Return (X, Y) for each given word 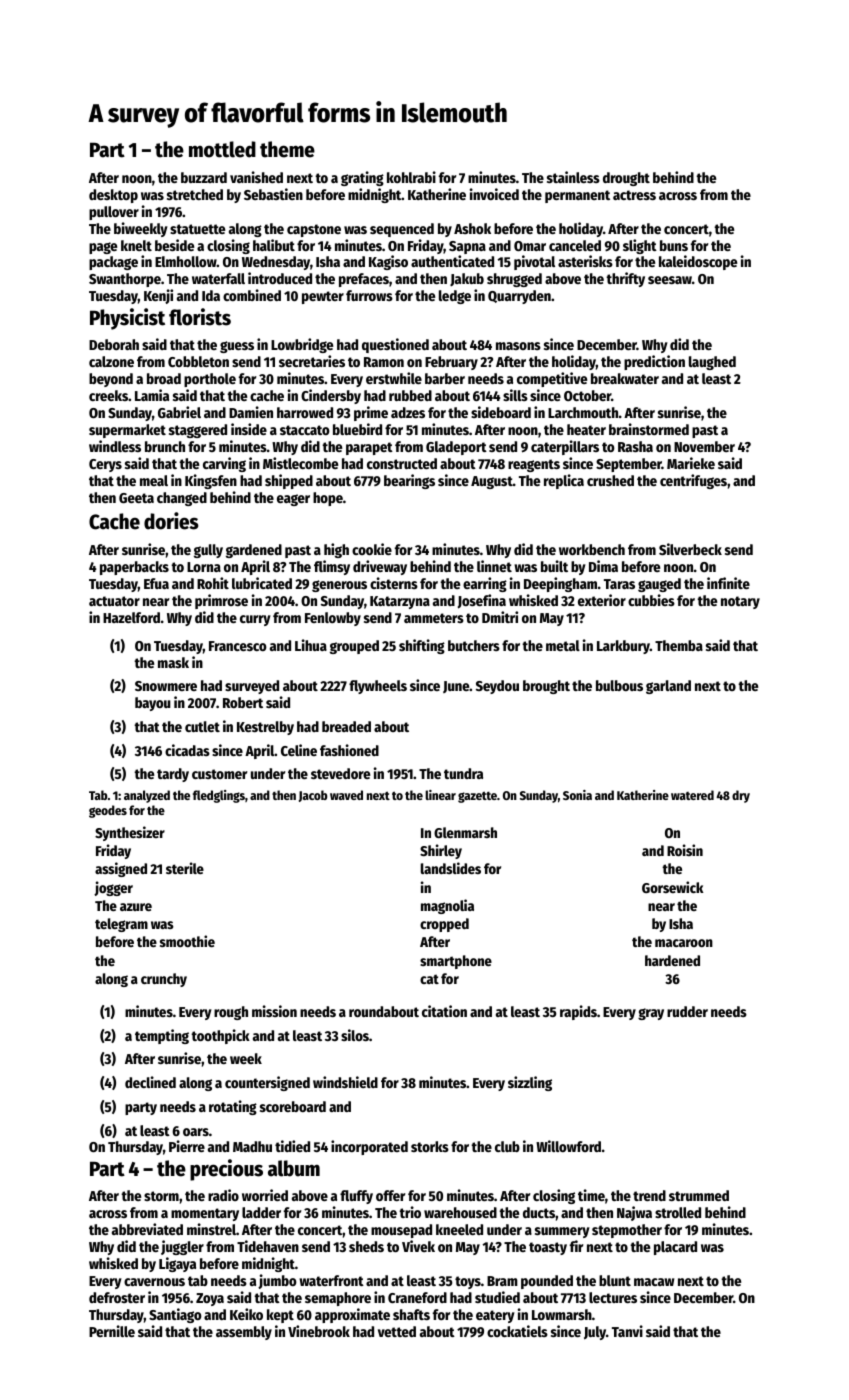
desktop (113, 196)
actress (634, 195)
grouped (354, 647)
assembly (244, 1333)
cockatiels (517, 1331)
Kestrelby (265, 728)
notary (740, 602)
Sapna (467, 247)
